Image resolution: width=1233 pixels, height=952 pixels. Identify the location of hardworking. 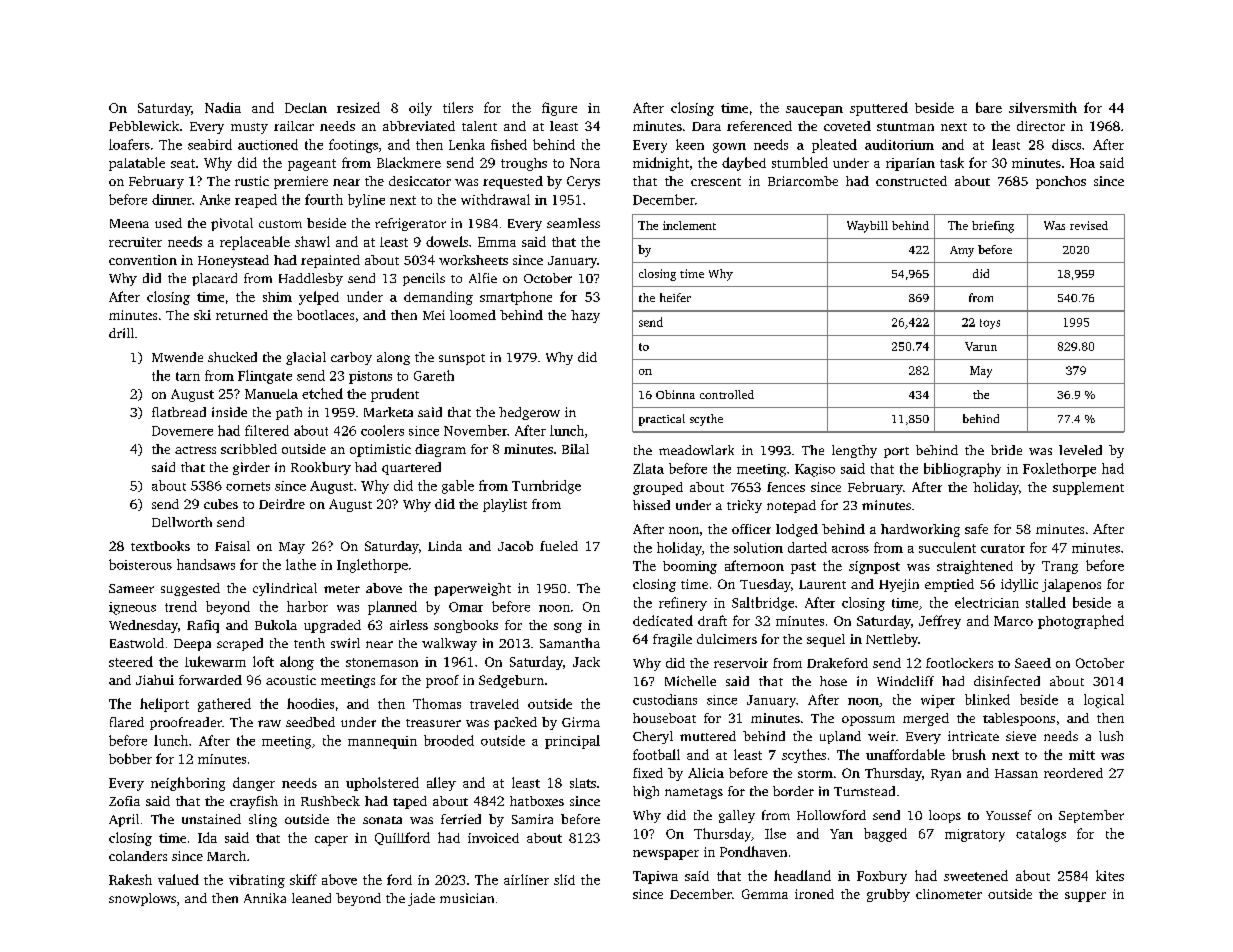
(920, 530).
